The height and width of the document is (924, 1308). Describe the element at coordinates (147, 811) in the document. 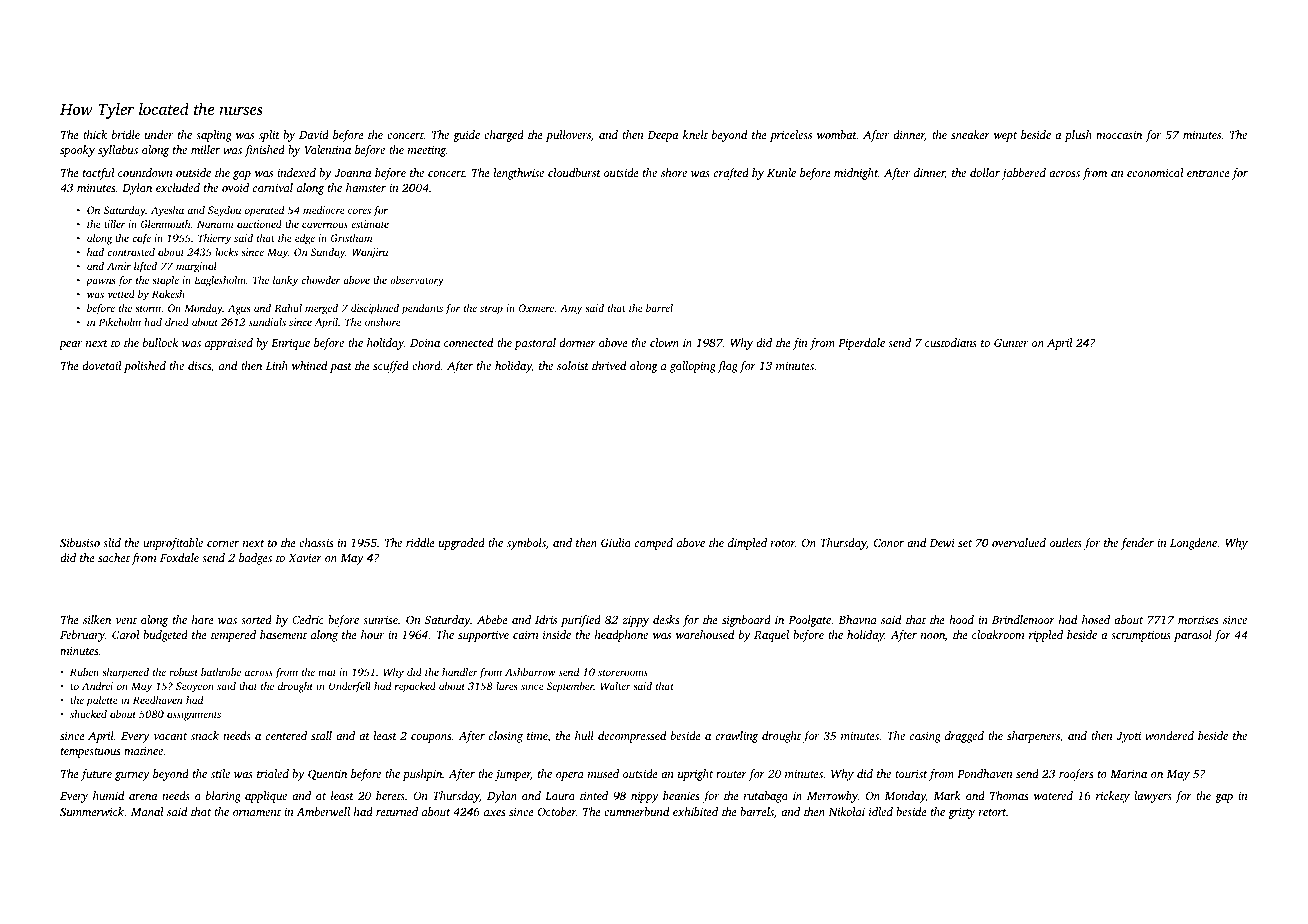

I see `Manal` at that location.
